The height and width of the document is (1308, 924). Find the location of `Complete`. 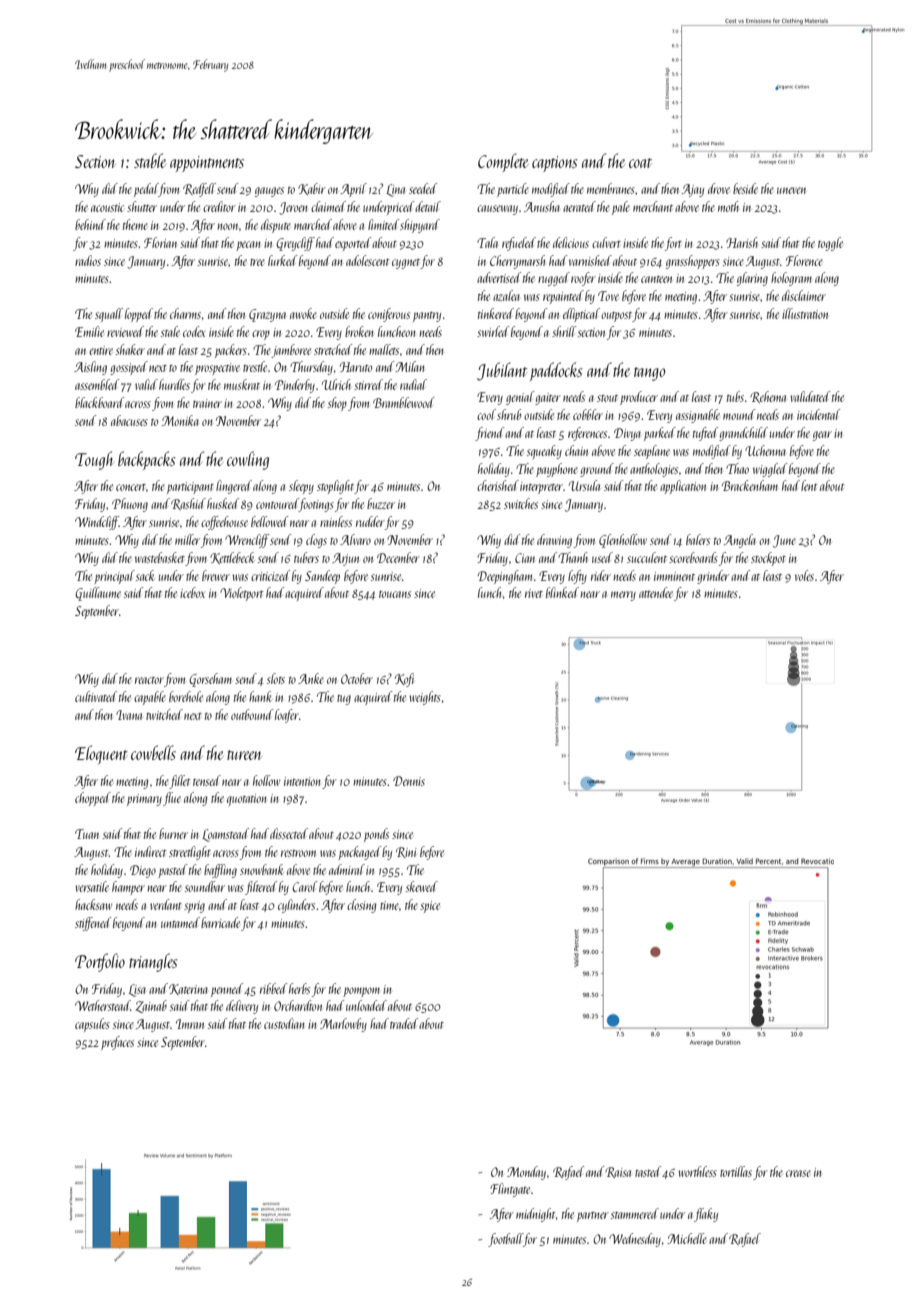

Complete is located at coordinates (503, 162).
